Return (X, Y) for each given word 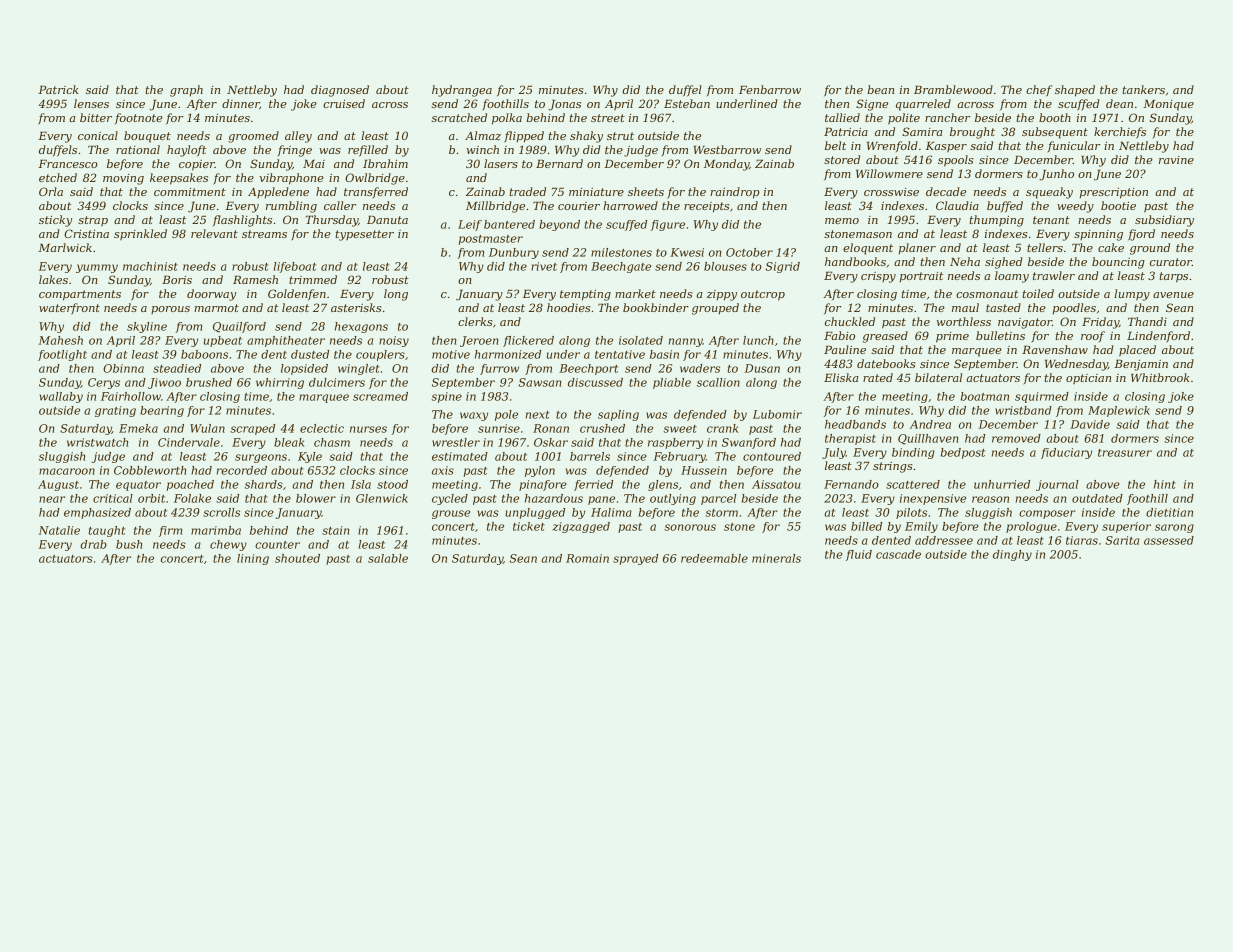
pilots (911, 513)
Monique (1168, 105)
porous (170, 310)
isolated (641, 340)
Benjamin (1141, 365)
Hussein (704, 470)
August (58, 485)
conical (98, 135)
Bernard (559, 163)
